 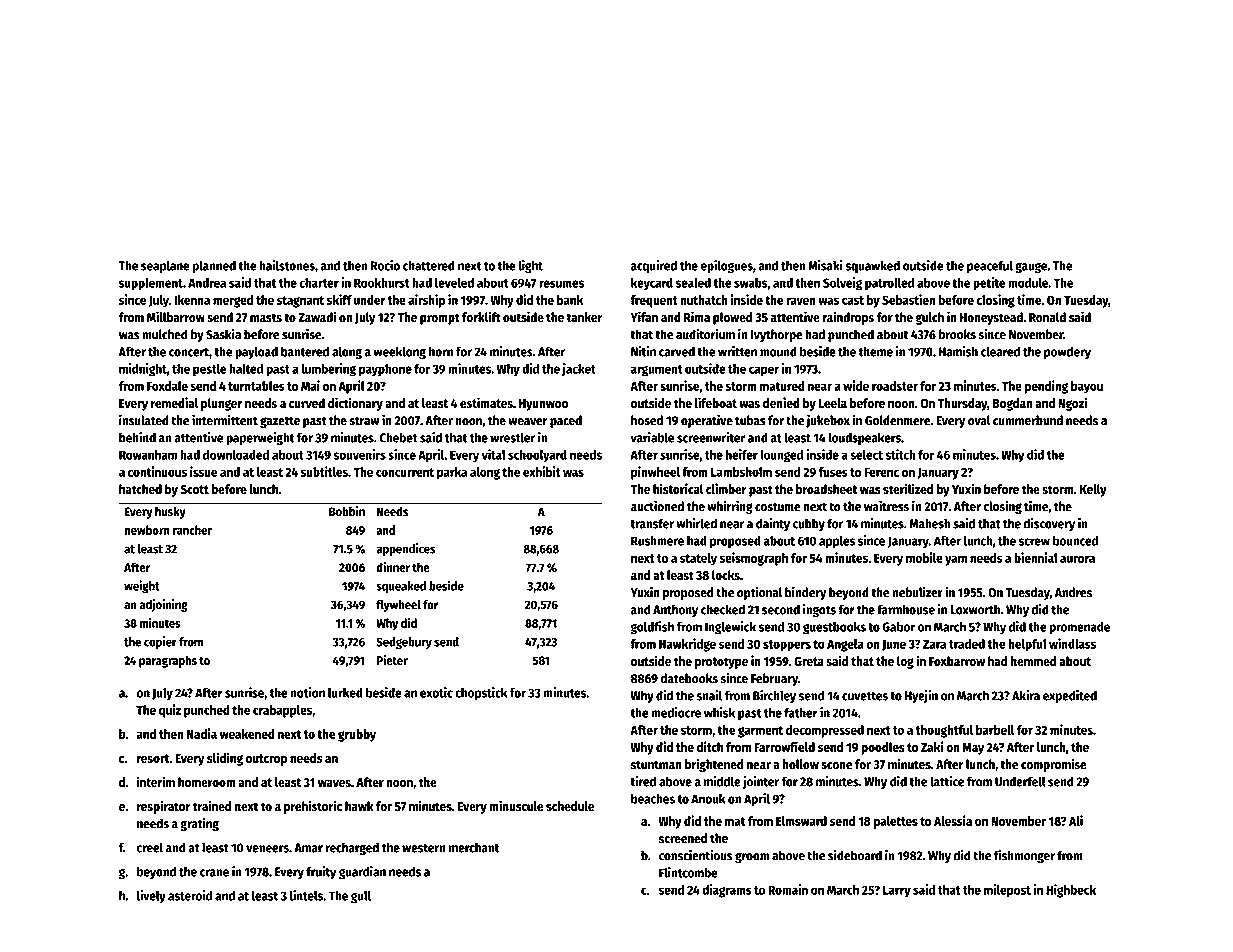 What do you see at coordinates (1027, 645) in the screenshot?
I see `helpful` at bounding box center [1027, 645].
